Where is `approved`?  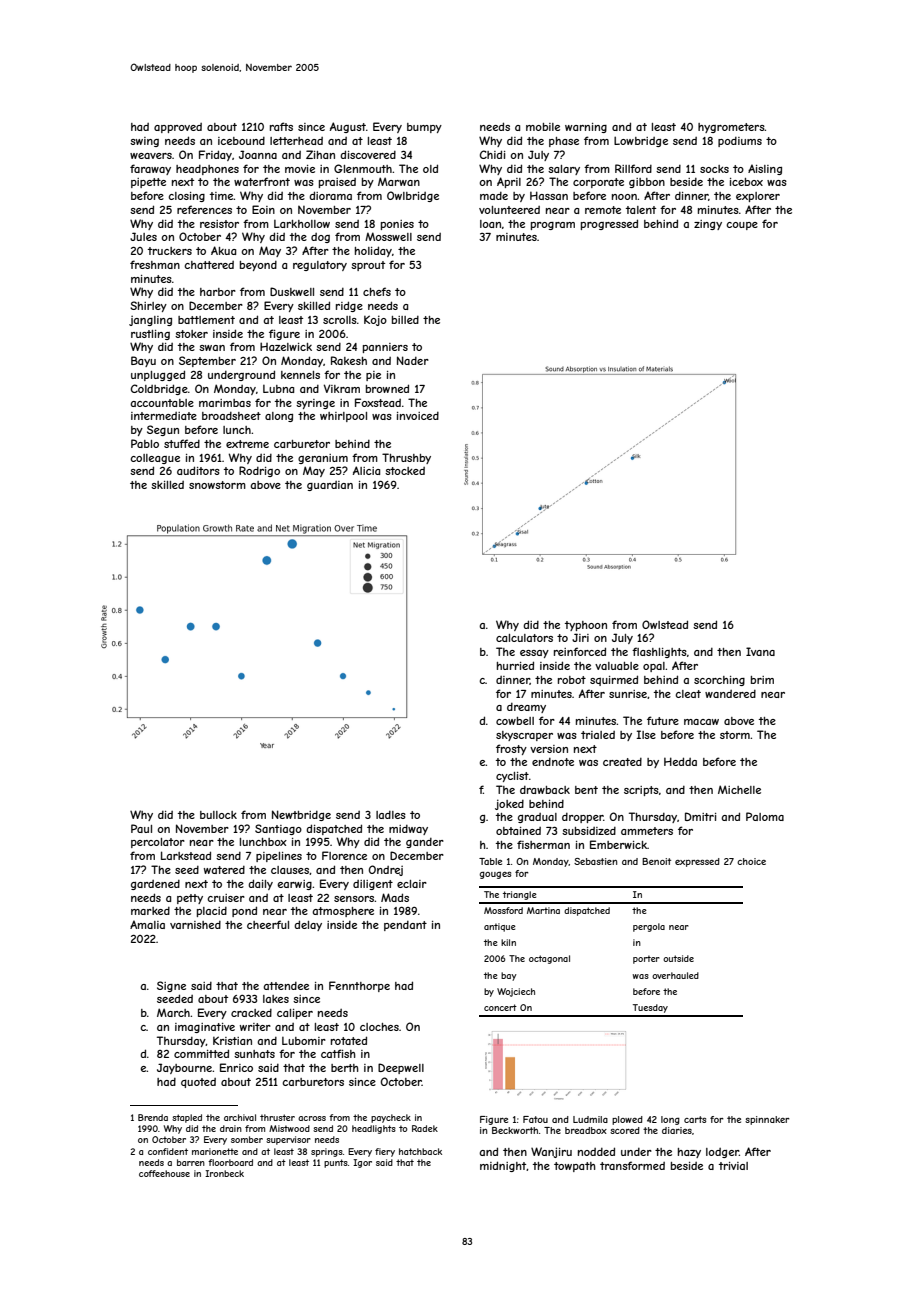
approved is located at coordinates (178, 128).
